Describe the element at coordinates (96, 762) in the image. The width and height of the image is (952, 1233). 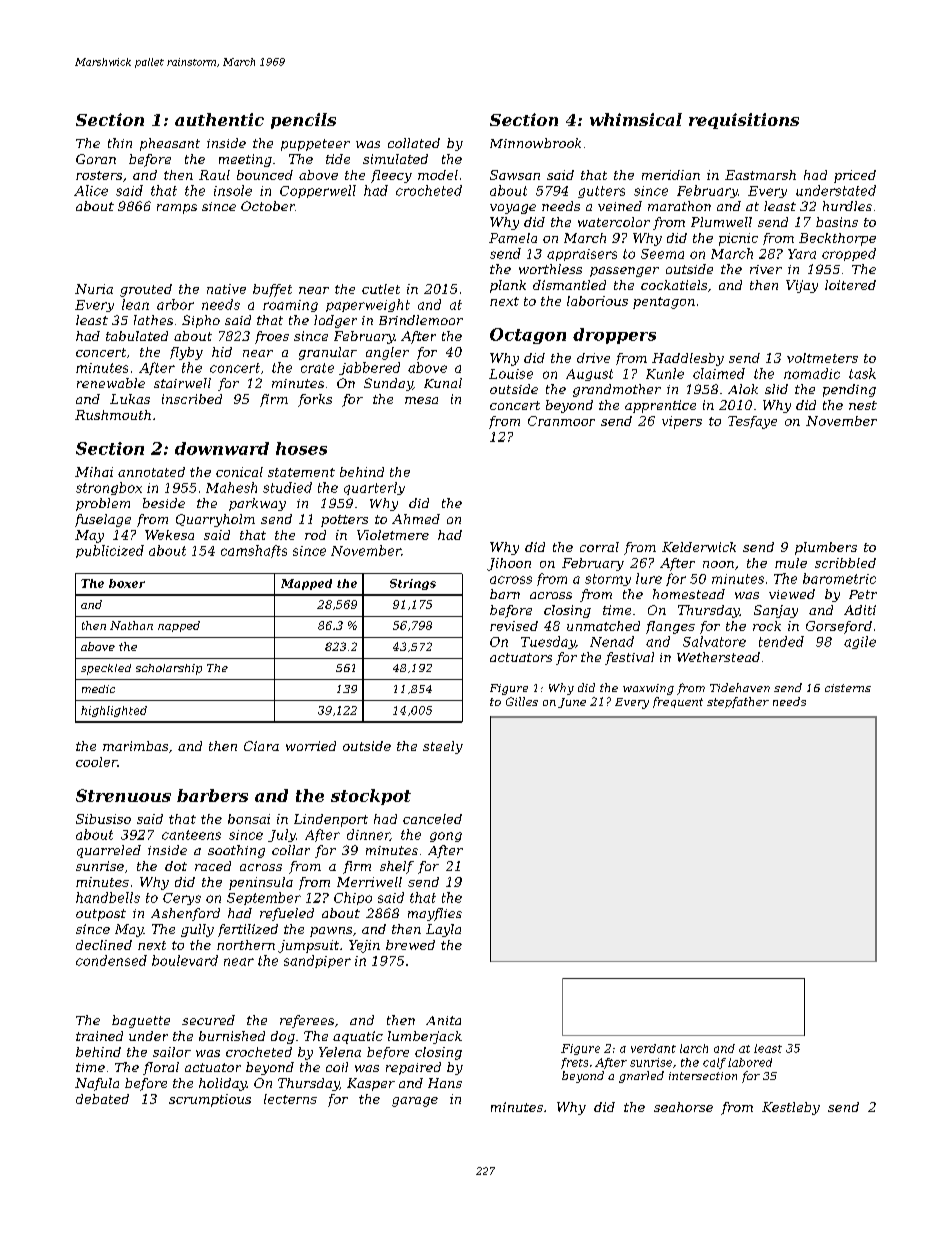
I see `cooler` at that location.
